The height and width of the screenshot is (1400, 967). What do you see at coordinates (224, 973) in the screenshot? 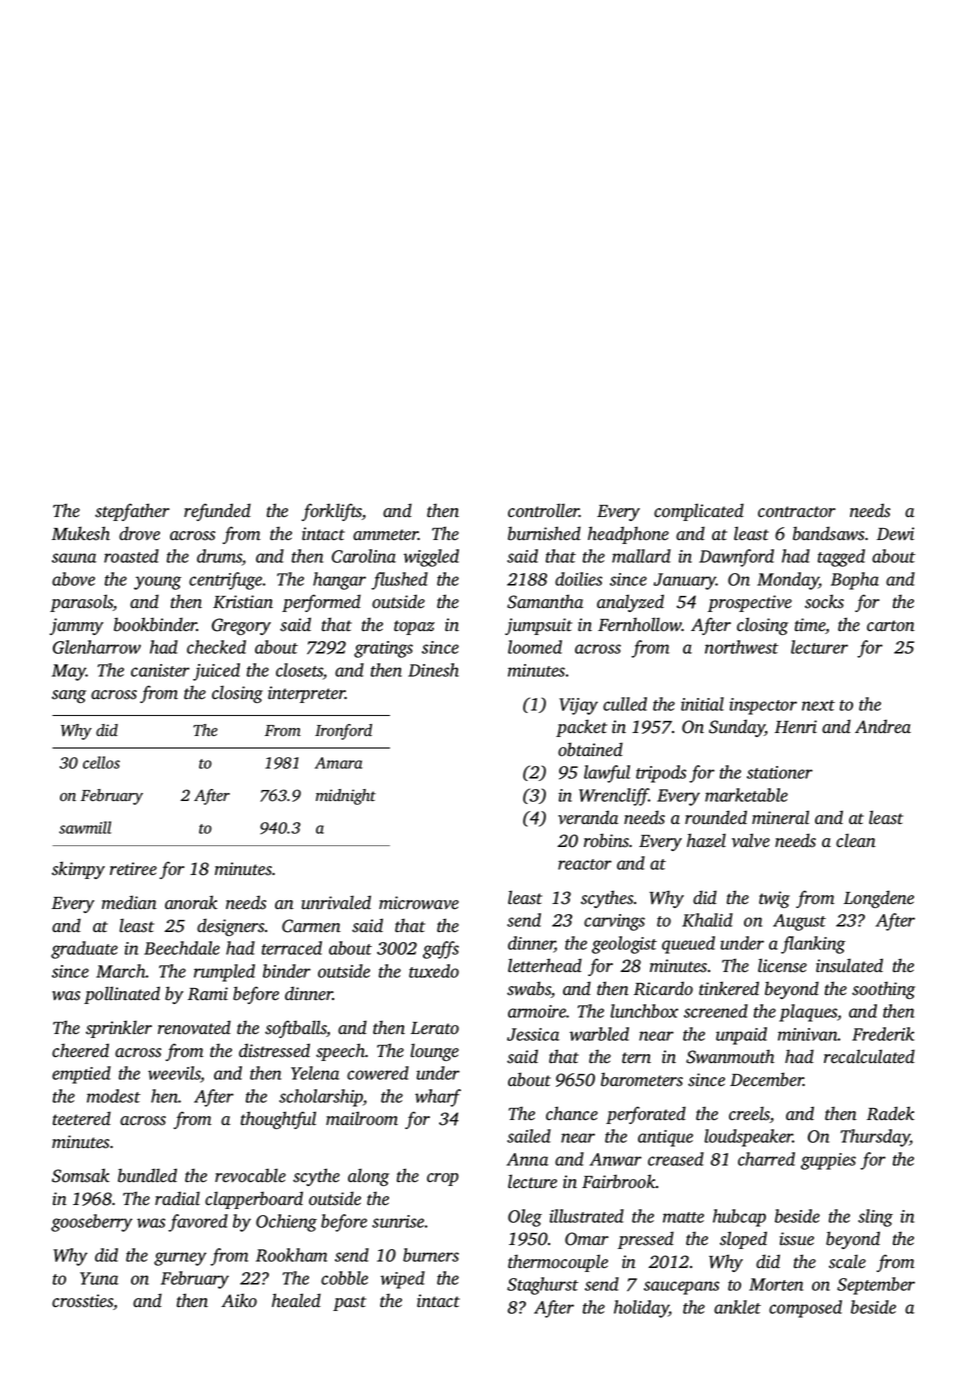
I see `rumpled` at bounding box center [224, 973].
